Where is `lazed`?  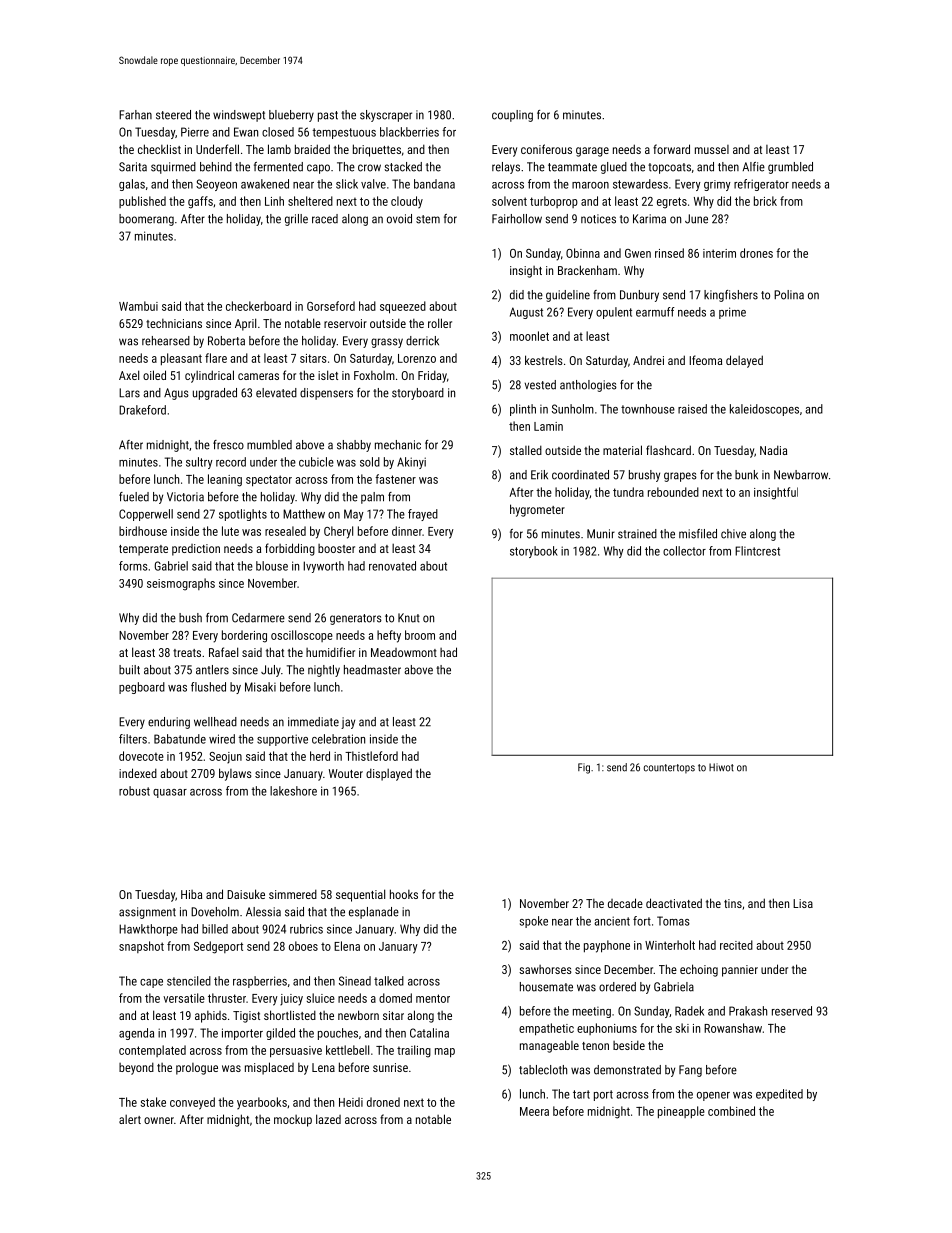
lazed is located at coordinates (328, 1119).
